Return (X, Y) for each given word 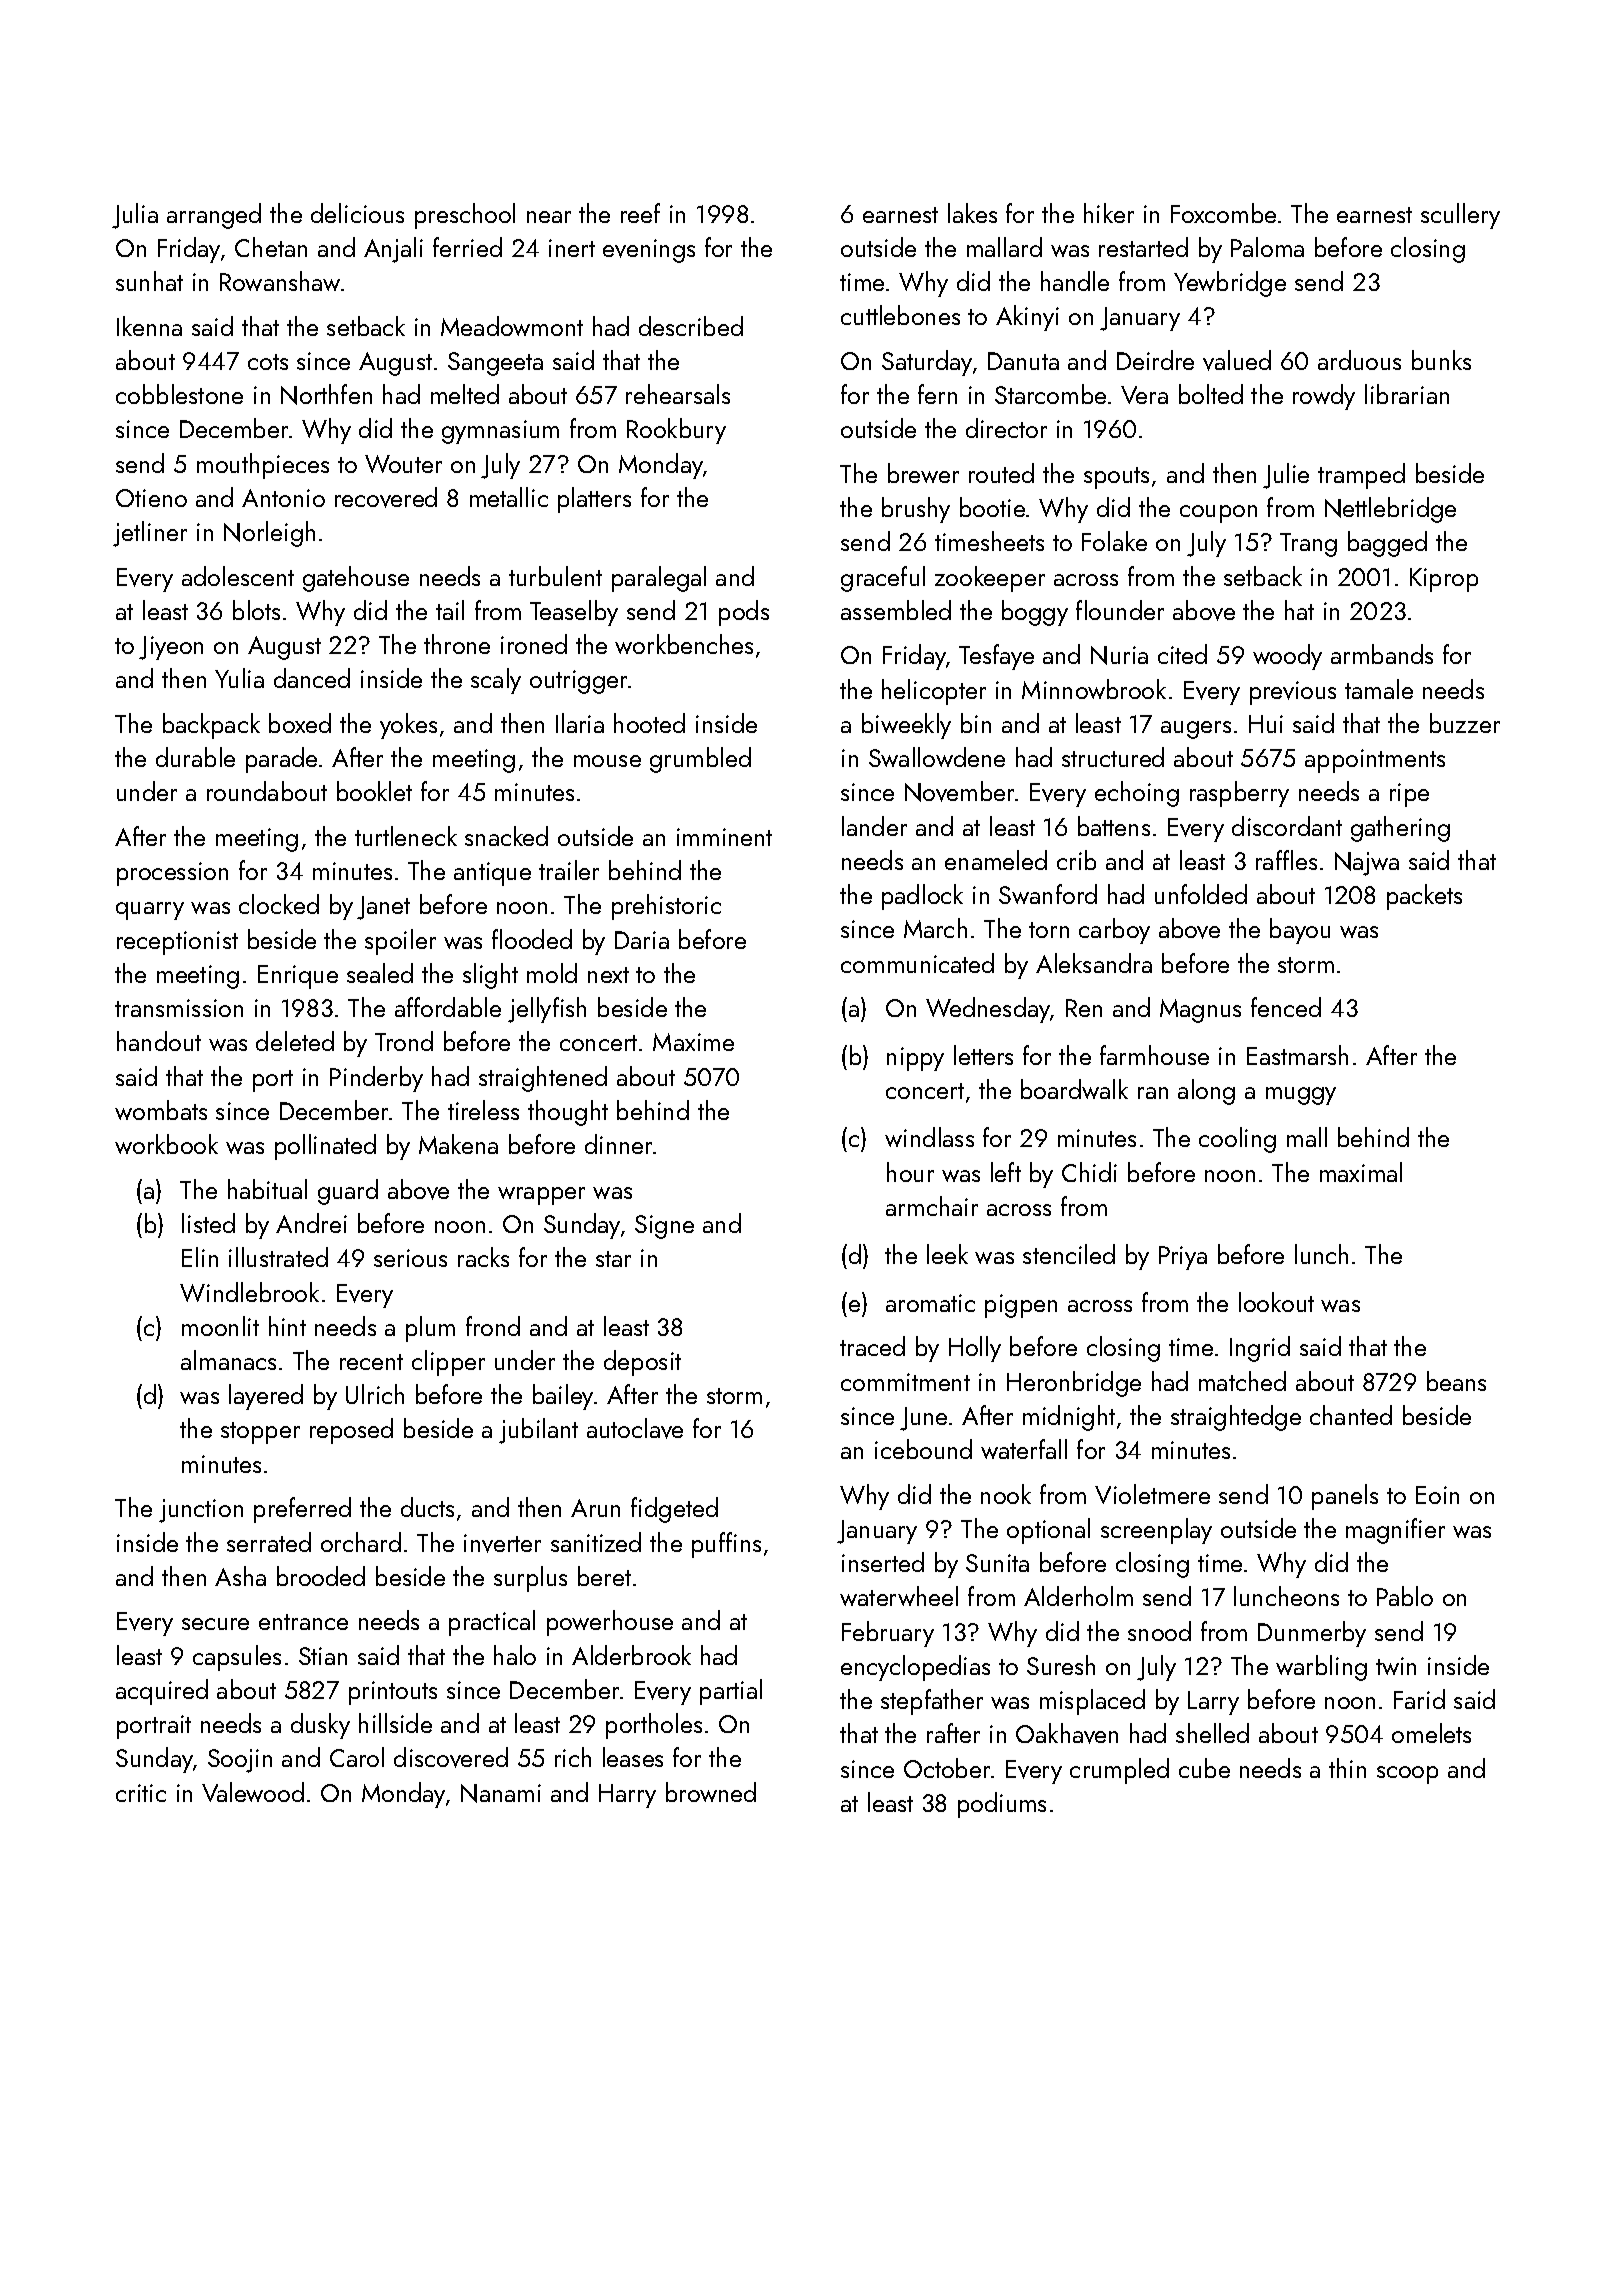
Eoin (1437, 1495)
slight (490, 976)
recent (371, 1362)
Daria (642, 940)
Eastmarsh (1297, 1055)
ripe (1409, 795)
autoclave (635, 1428)
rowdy (1324, 397)
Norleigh (269, 534)
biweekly (906, 726)
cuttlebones (900, 315)
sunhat (149, 281)
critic (141, 1793)
